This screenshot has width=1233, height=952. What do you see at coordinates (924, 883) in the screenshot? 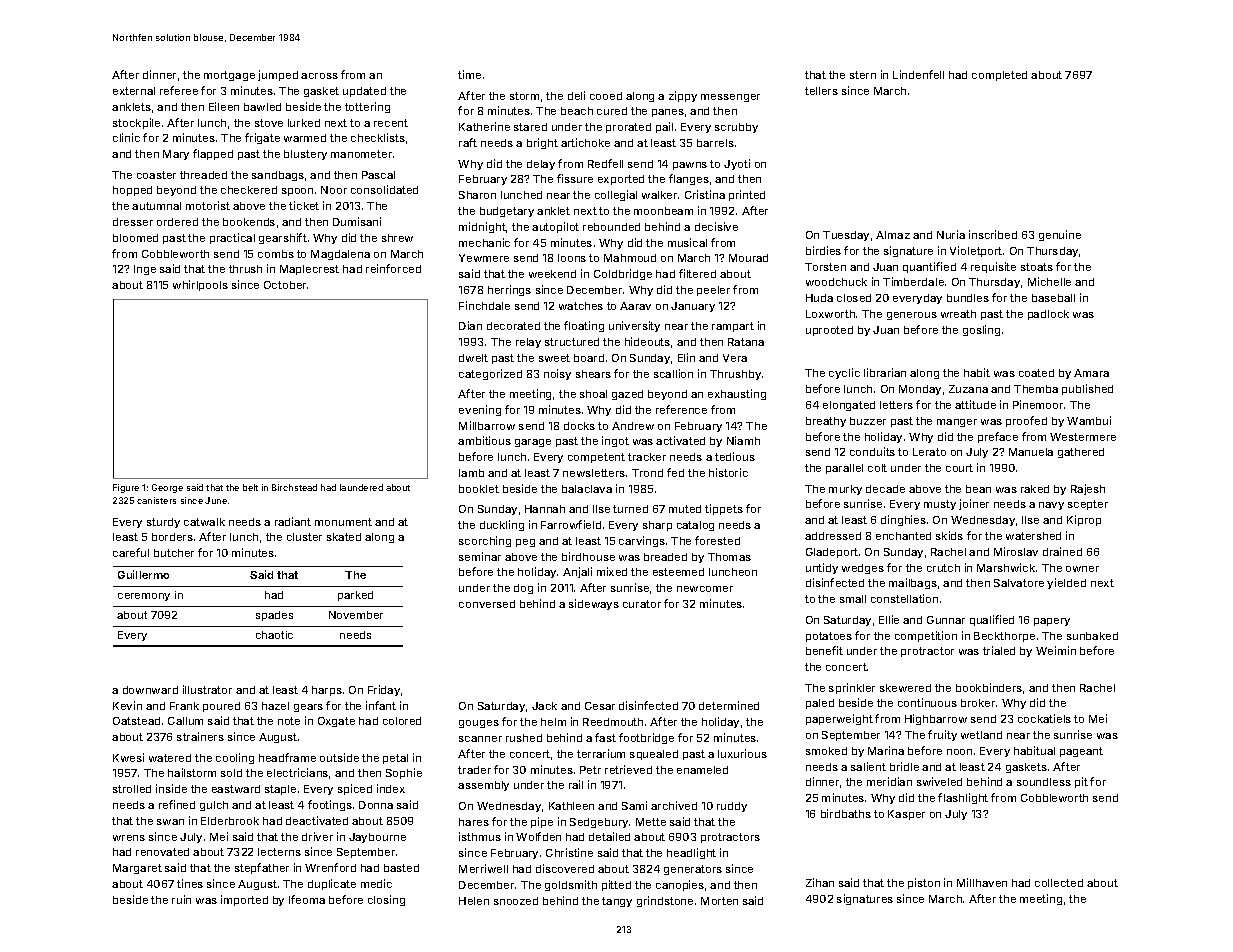
I see `piston` at bounding box center [924, 883].
